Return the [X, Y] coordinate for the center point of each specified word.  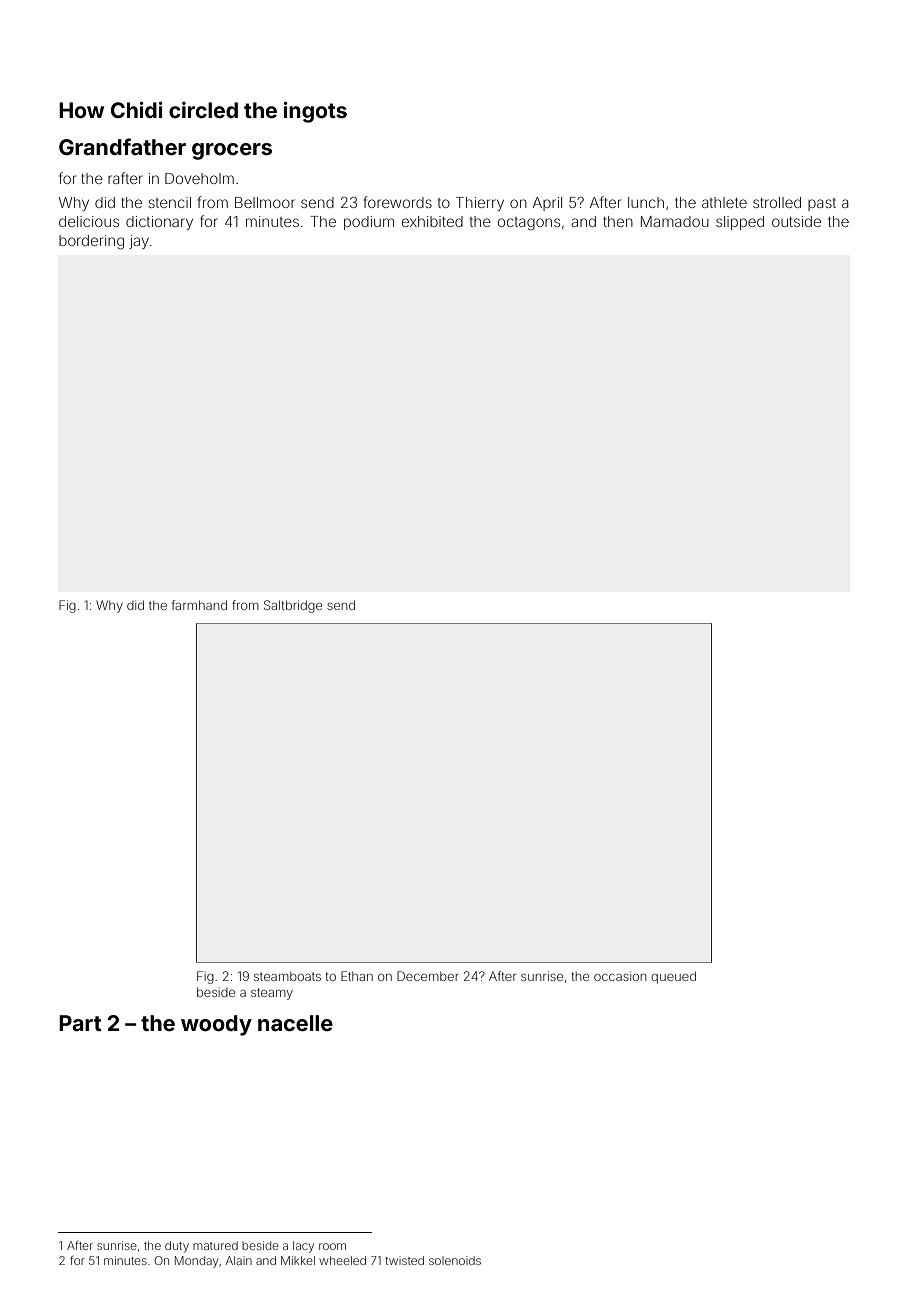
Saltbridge [293, 606]
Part [80, 1023]
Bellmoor [265, 202]
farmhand [199, 605]
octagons [529, 224]
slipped [740, 223]
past [822, 204]
